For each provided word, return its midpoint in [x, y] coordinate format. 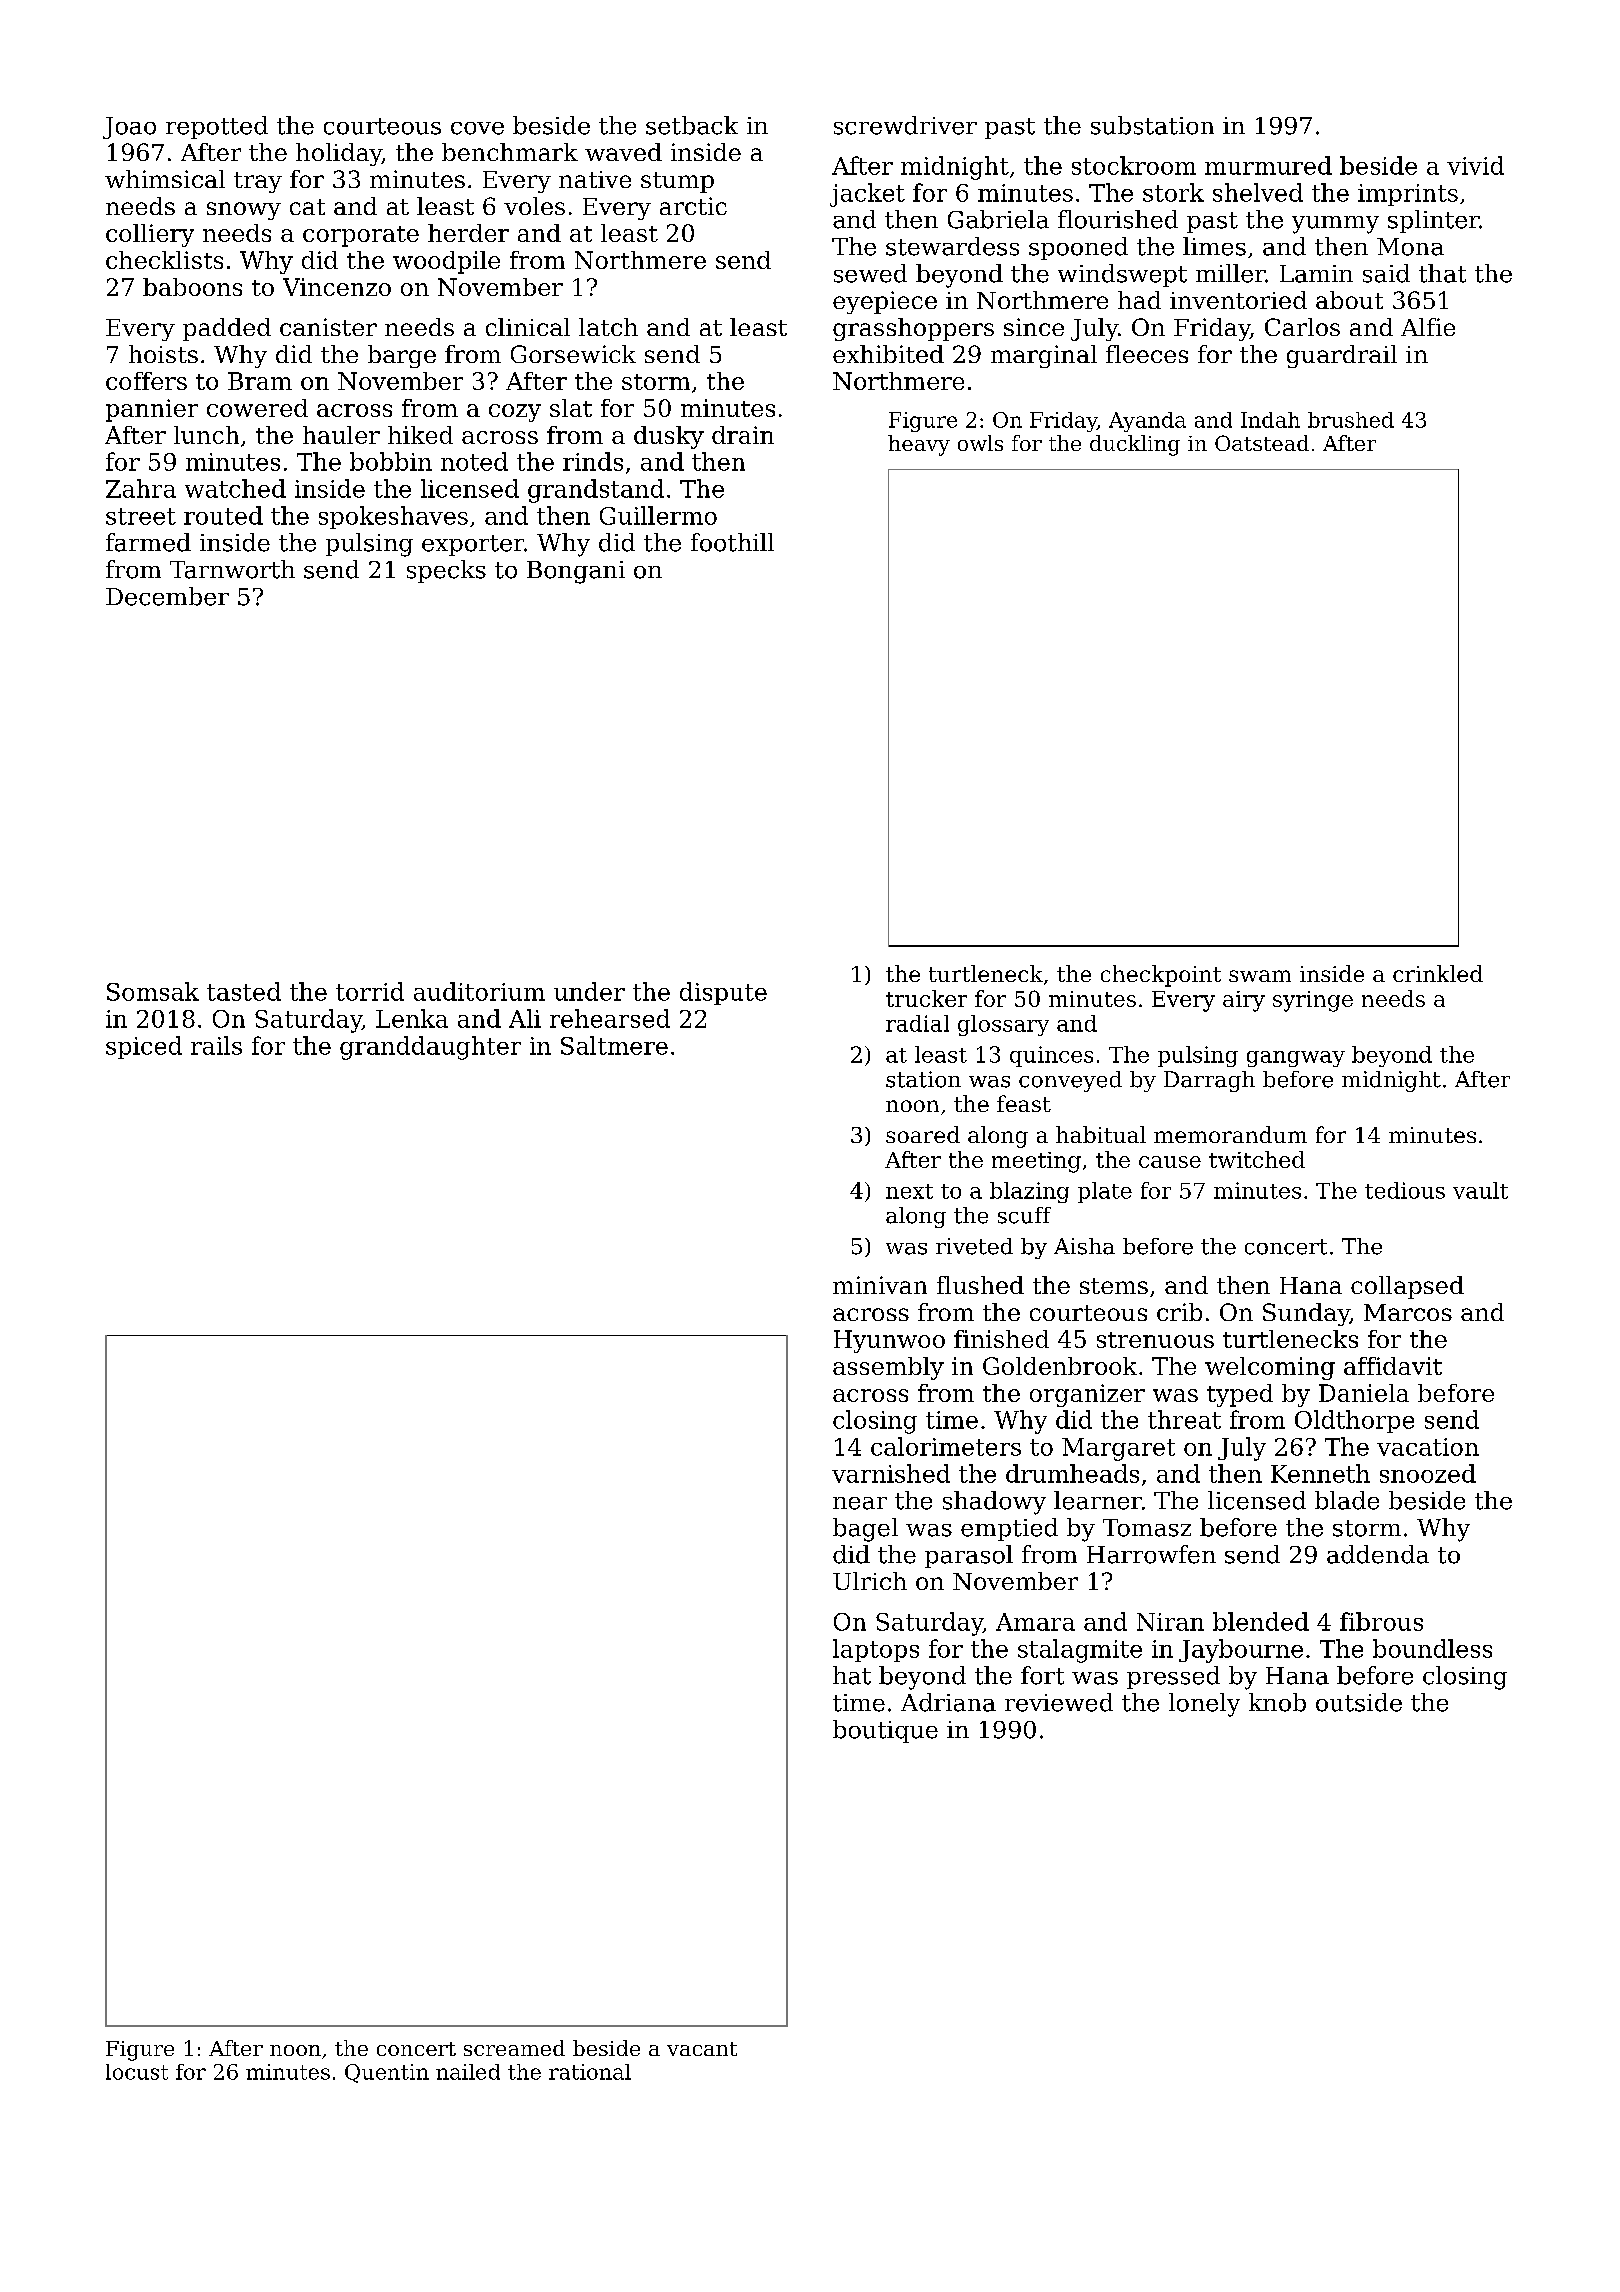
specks [446, 571]
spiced [144, 1047]
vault [1480, 1190]
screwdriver [905, 125]
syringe [1313, 1001]
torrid [370, 991]
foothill [732, 542]
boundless [1432, 1648]
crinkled [1438, 973]
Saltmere [614, 1045]
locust [137, 2072]
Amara [1035, 1622]
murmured [1268, 165]
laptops [876, 1650]
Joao [129, 128]
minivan [880, 1285]
